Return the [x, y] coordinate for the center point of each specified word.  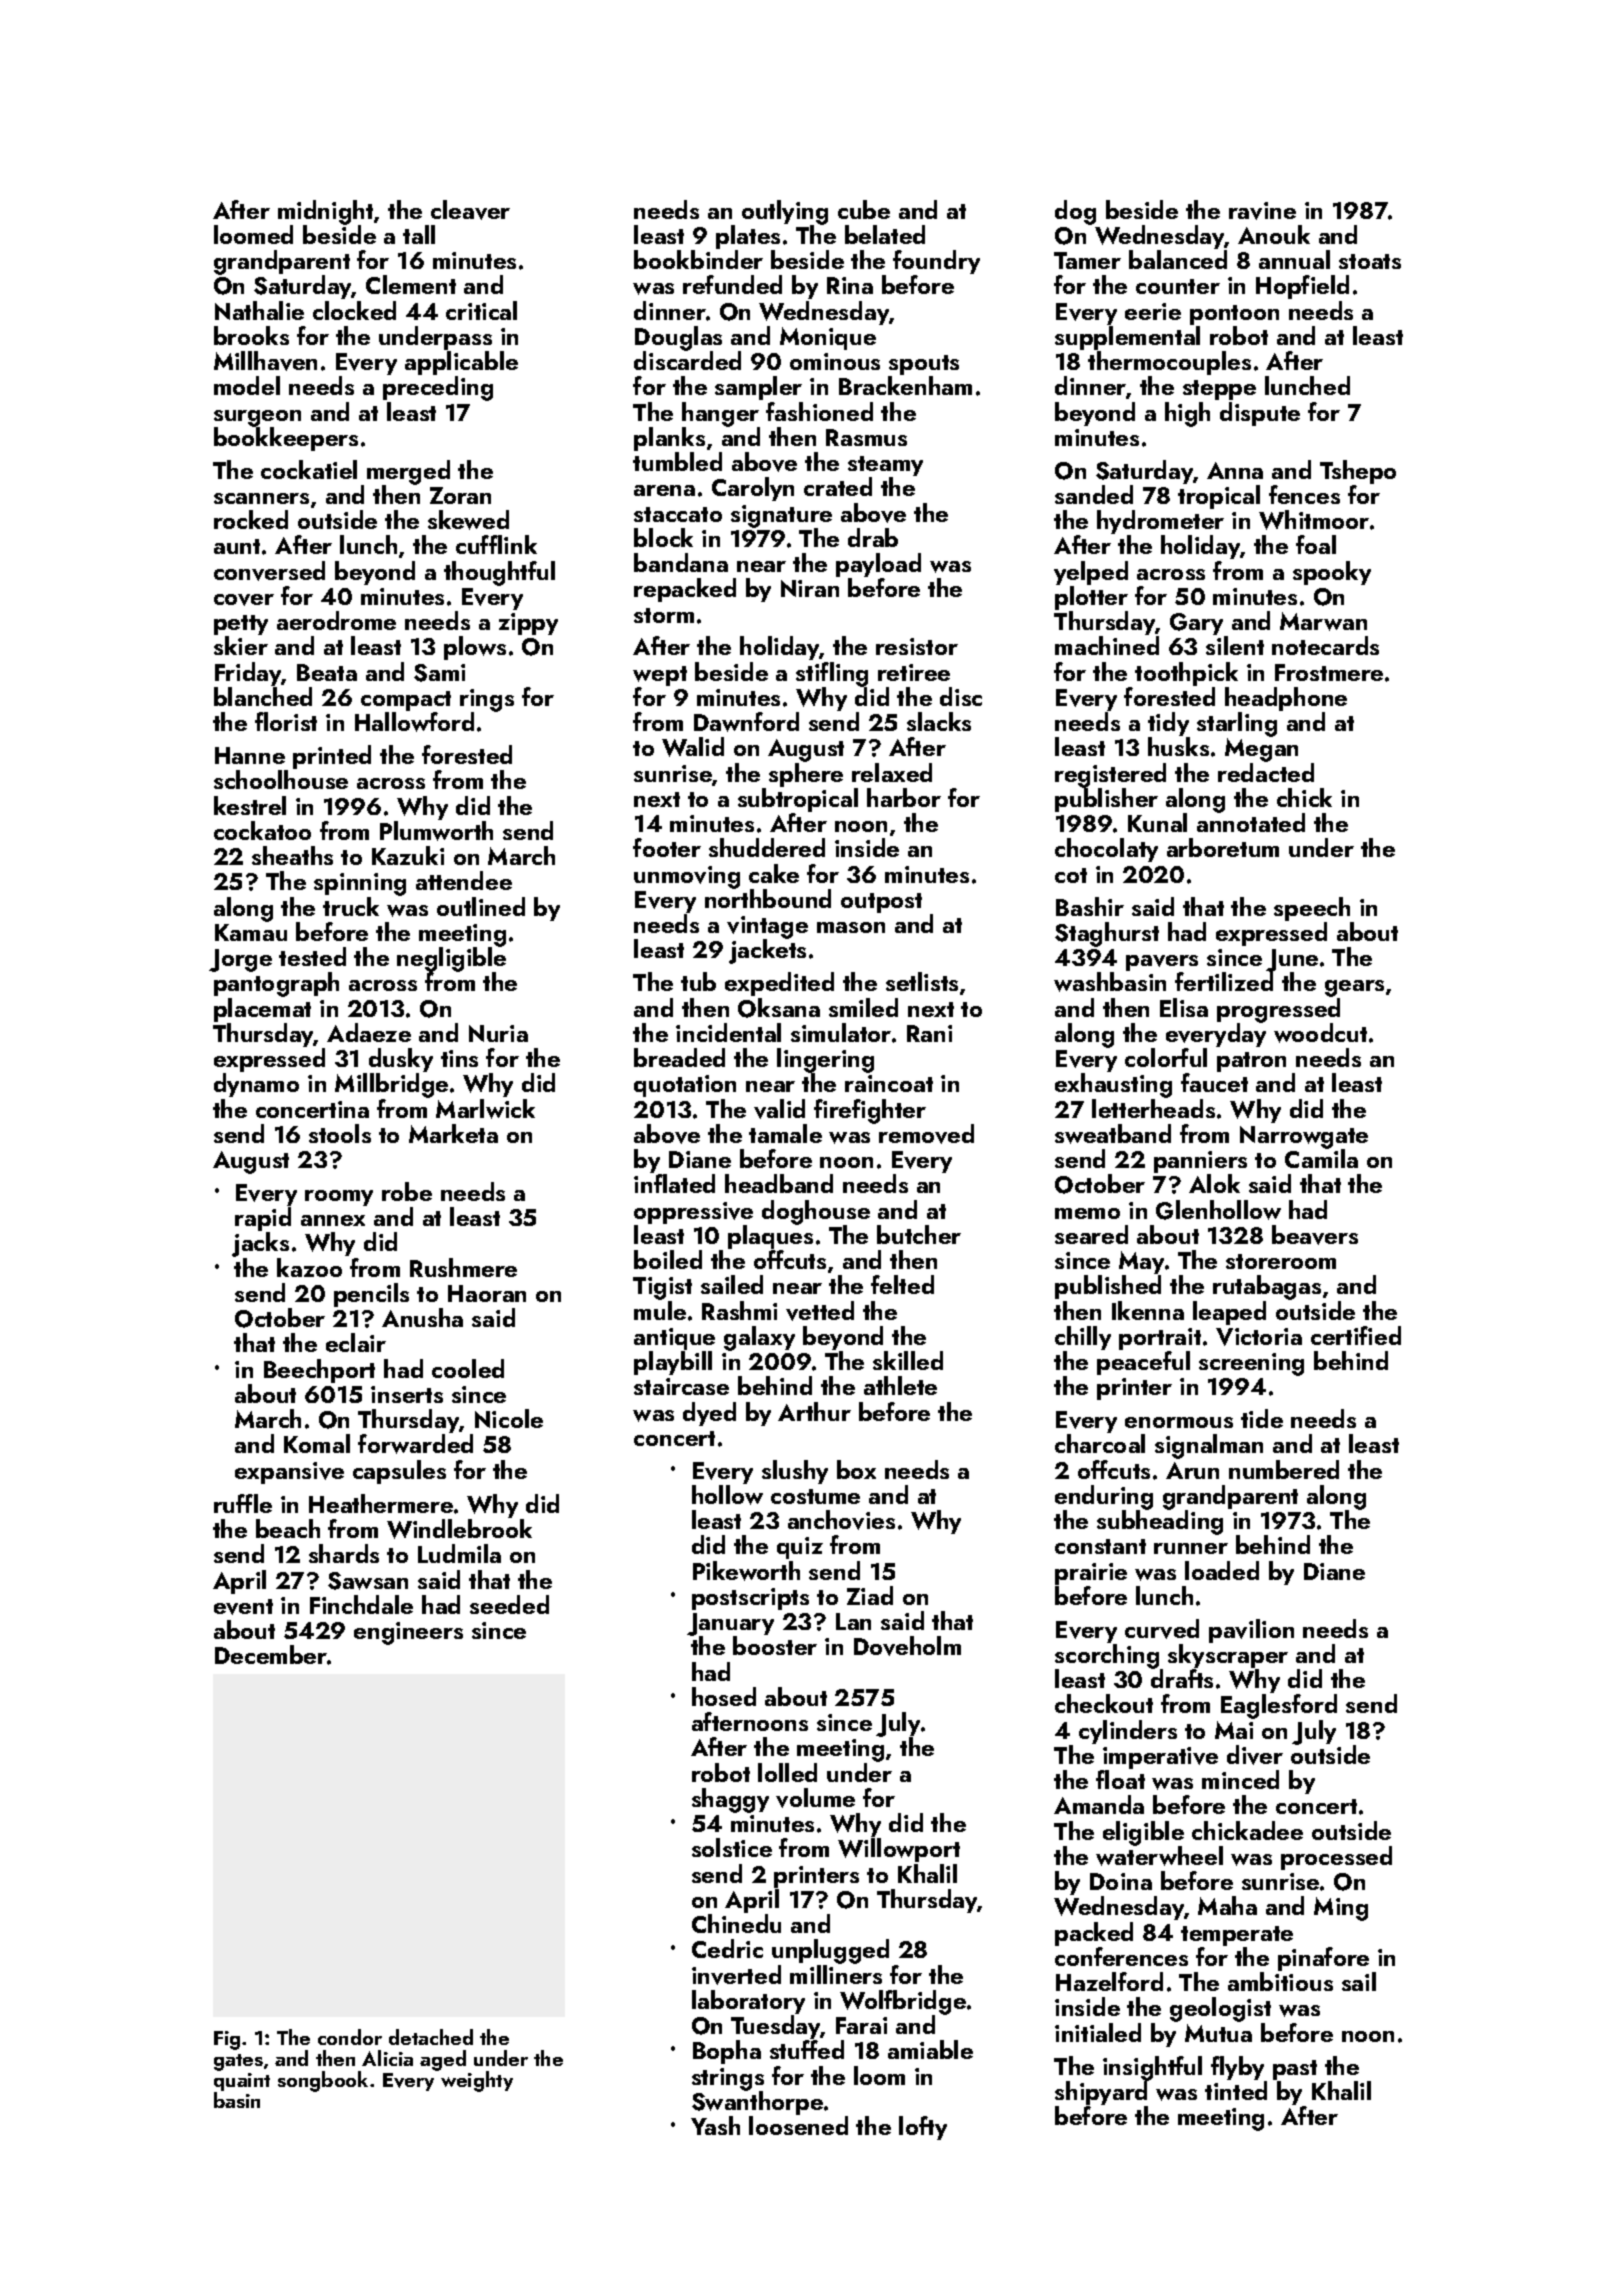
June [1292, 961]
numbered [1284, 1469]
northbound [768, 898]
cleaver [470, 210]
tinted [1236, 2090]
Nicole [509, 1418]
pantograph [276, 985]
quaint [242, 2083]
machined [1107, 646]
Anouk [1274, 234]
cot [1071, 875]
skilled [908, 1360]
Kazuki [408, 855]
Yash [715, 2125]
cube [864, 209]
